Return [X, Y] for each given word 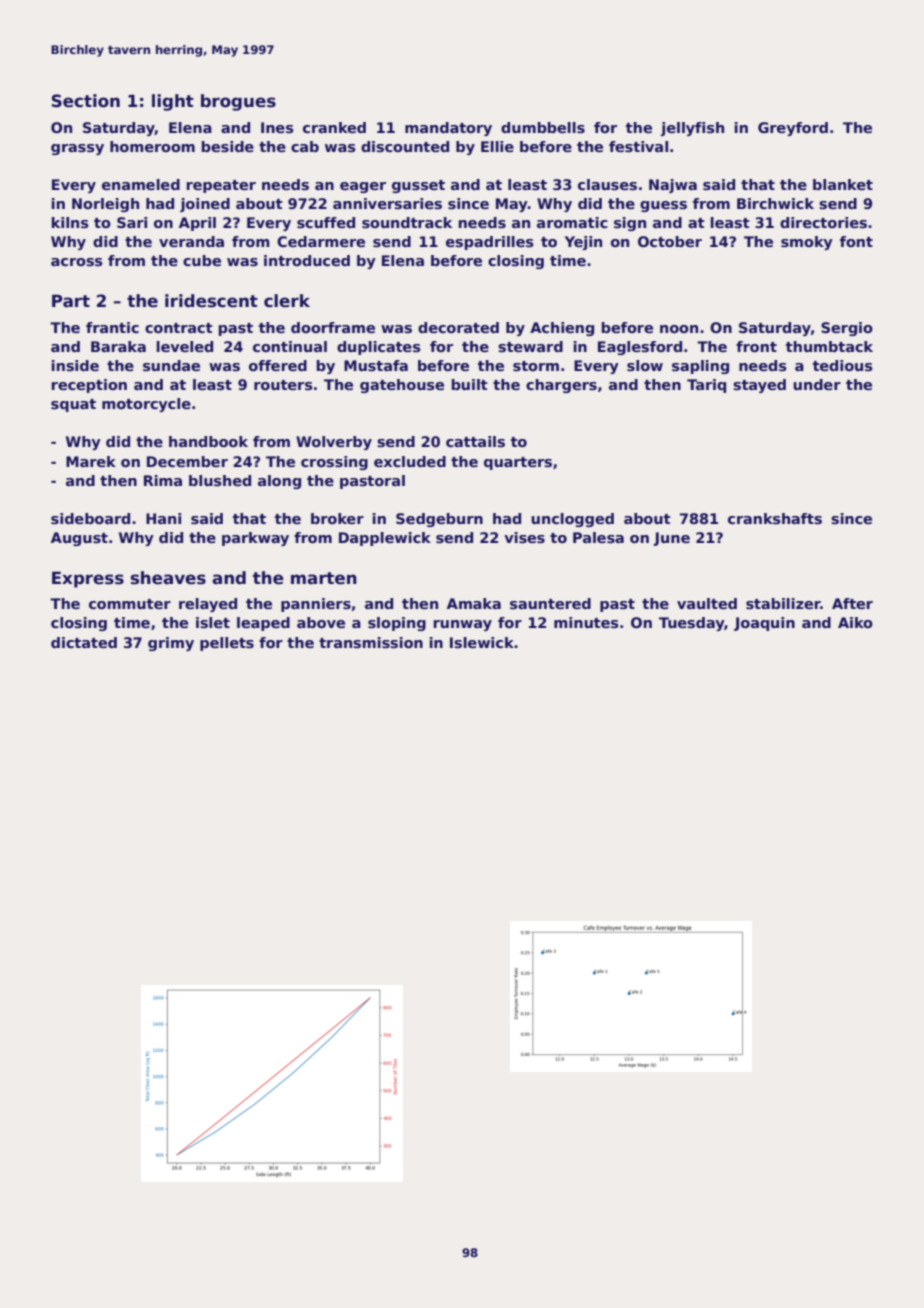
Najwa [673, 186]
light [173, 102]
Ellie [497, 146]
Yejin [583, 243]
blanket [843, 184]
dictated [84, 642]
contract [179, 328]
